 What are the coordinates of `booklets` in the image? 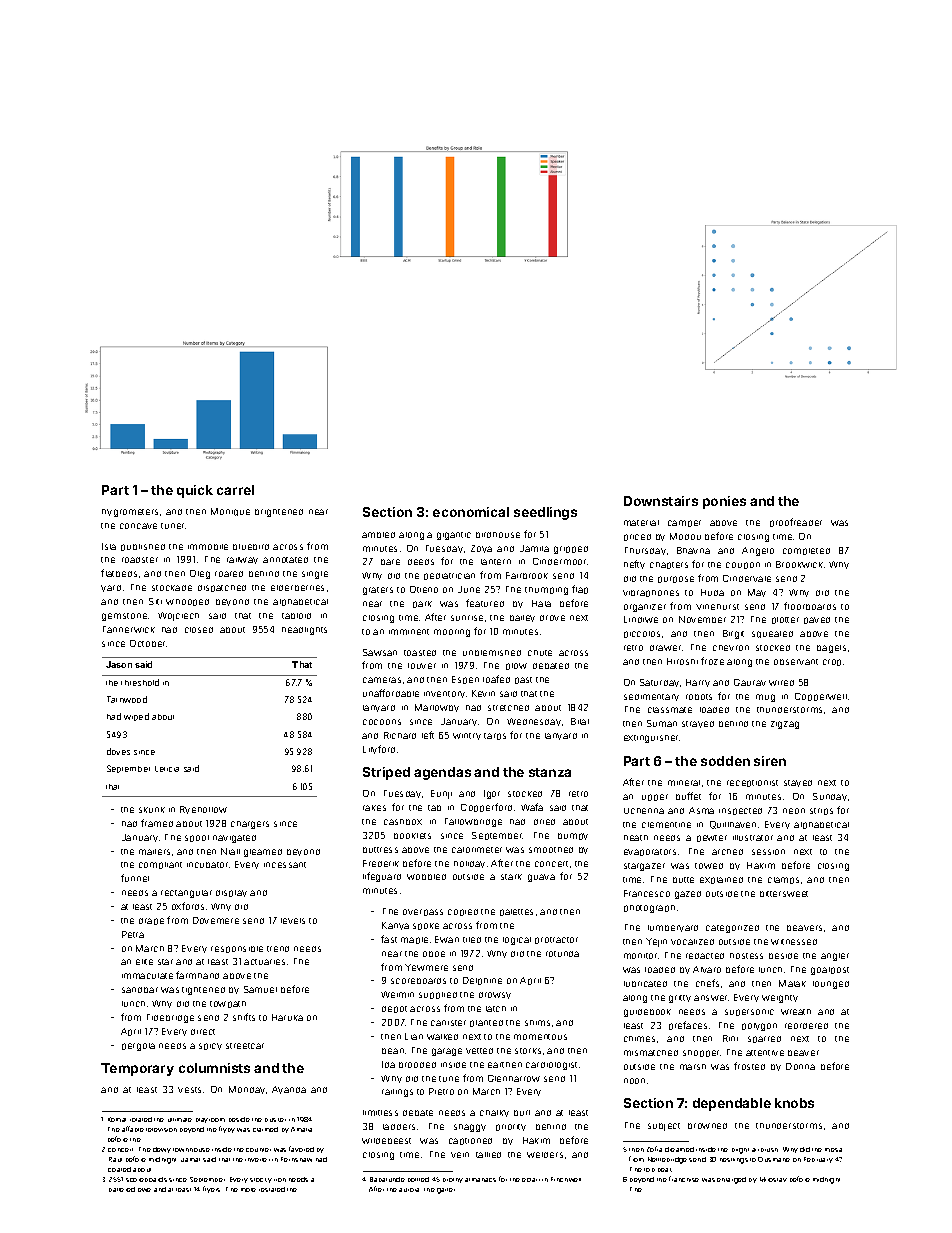 It's located at (412, 836).
